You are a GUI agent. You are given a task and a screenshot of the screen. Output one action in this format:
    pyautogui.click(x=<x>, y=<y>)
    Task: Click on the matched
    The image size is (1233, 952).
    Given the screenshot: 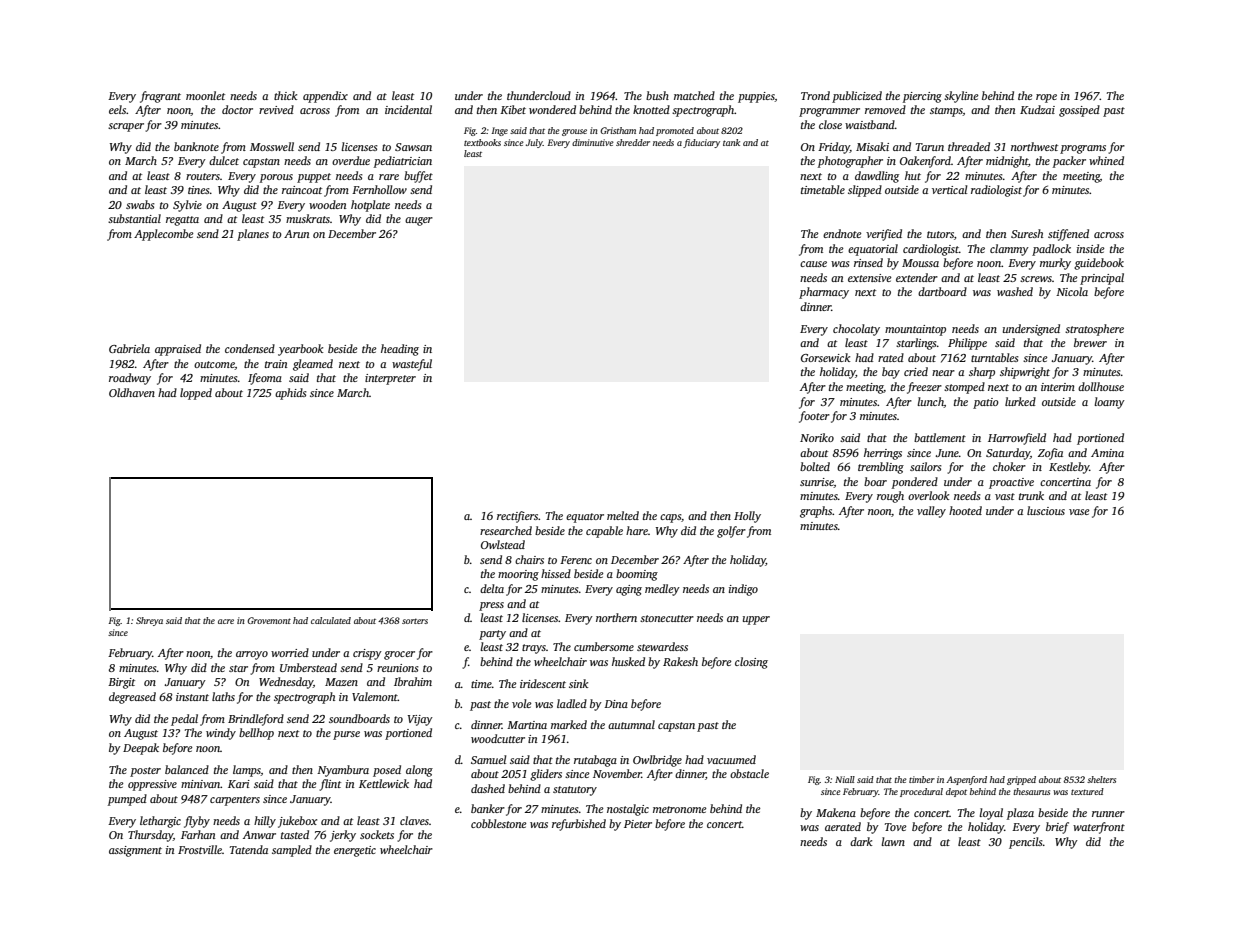 What is the action you would take?
    pyautogui.click(x=694, y=95)
